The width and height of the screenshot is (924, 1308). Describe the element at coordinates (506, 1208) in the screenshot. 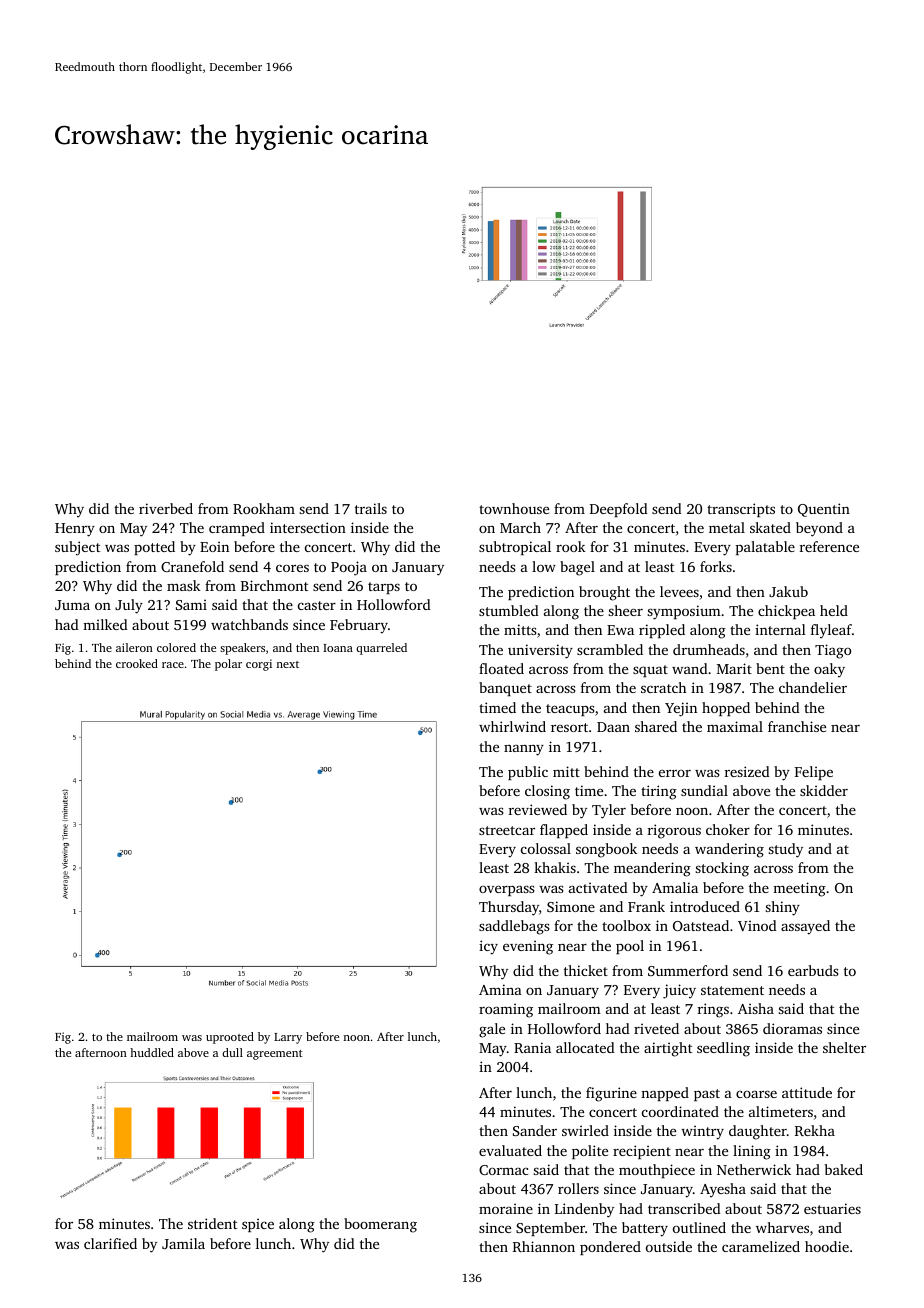

I see `moraine` at that location.
